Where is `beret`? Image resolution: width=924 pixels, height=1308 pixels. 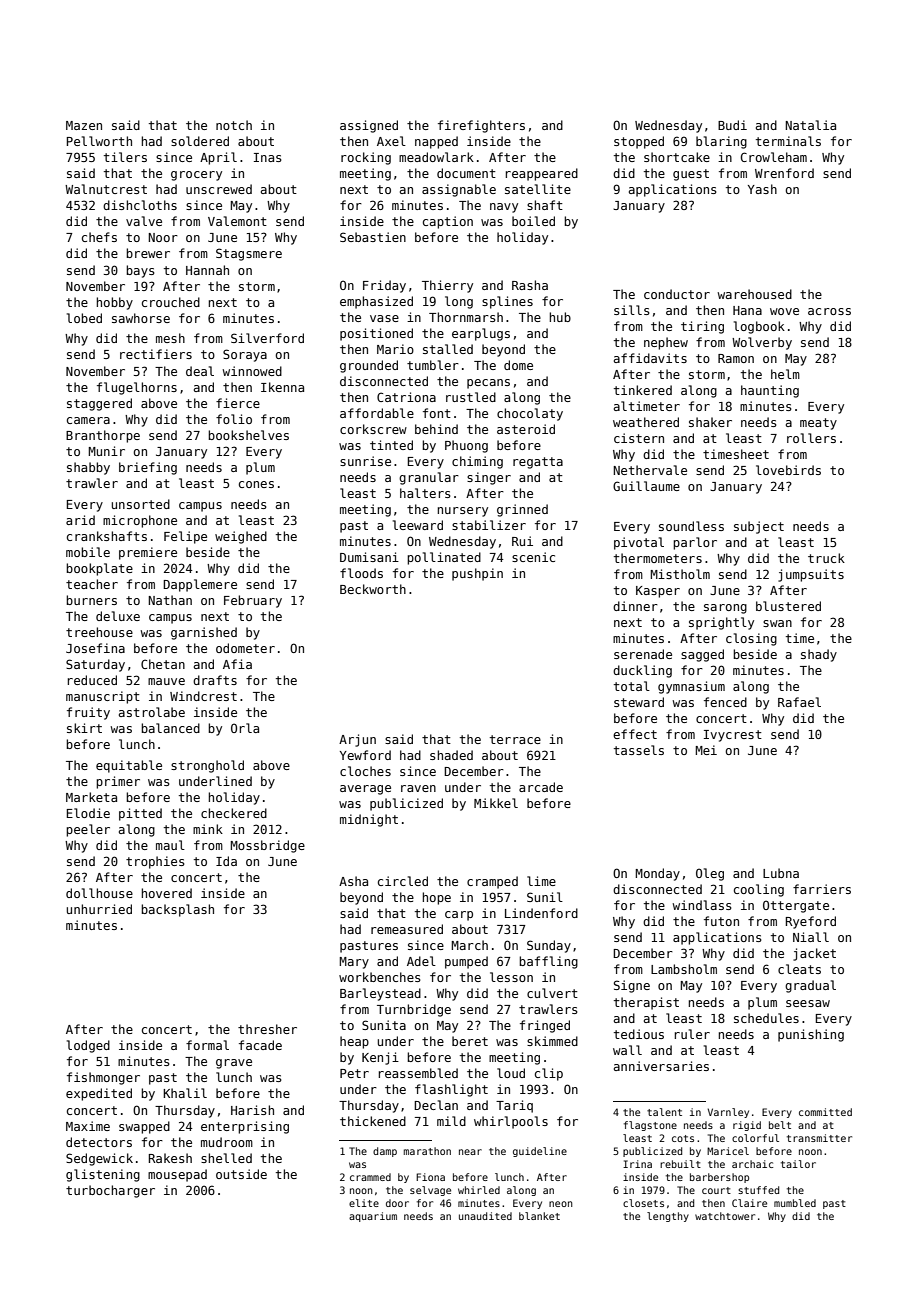
beret is located at coordinates (470, 1041).
